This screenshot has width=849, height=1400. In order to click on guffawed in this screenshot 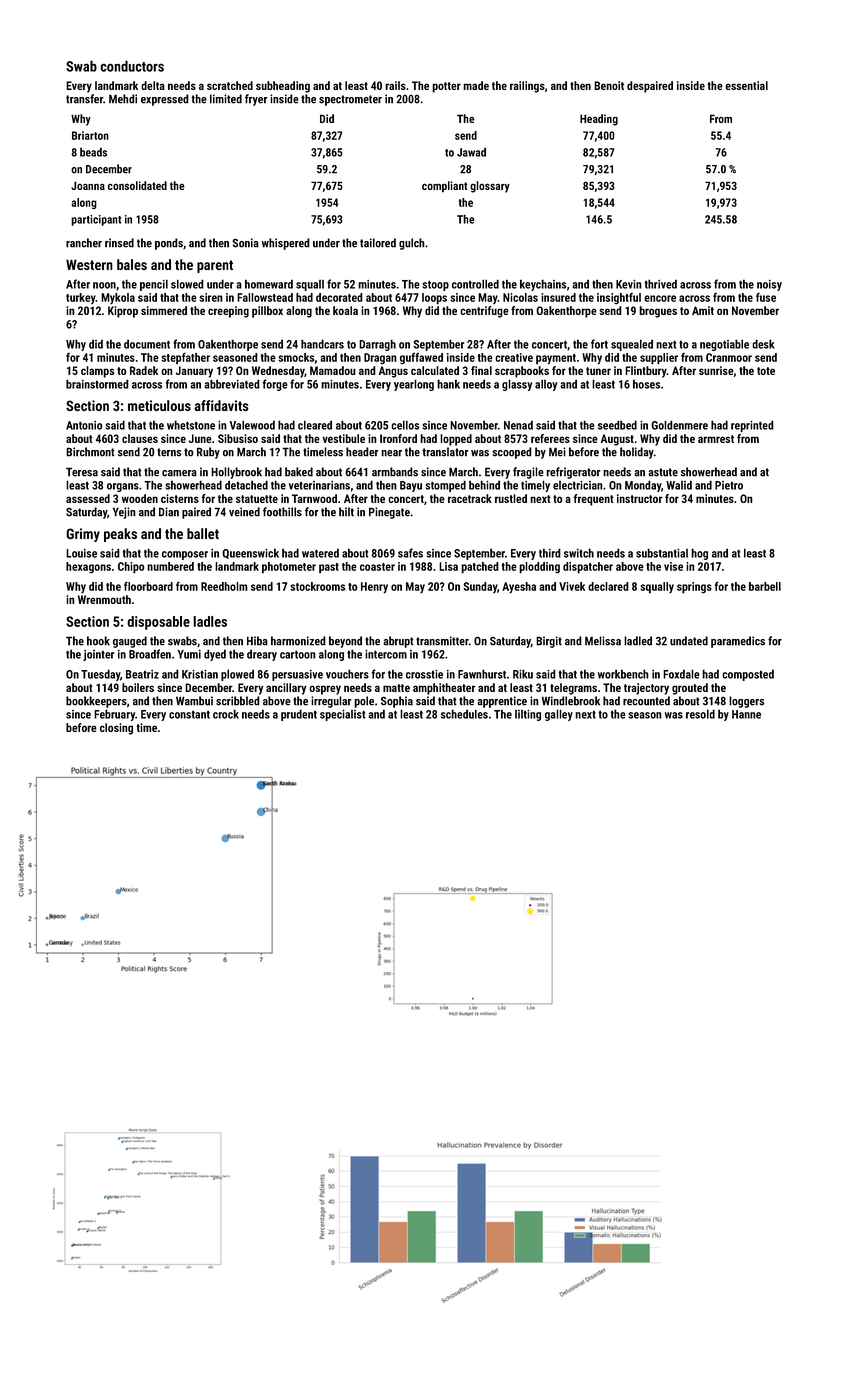, I will do `click(421, 359)`.
